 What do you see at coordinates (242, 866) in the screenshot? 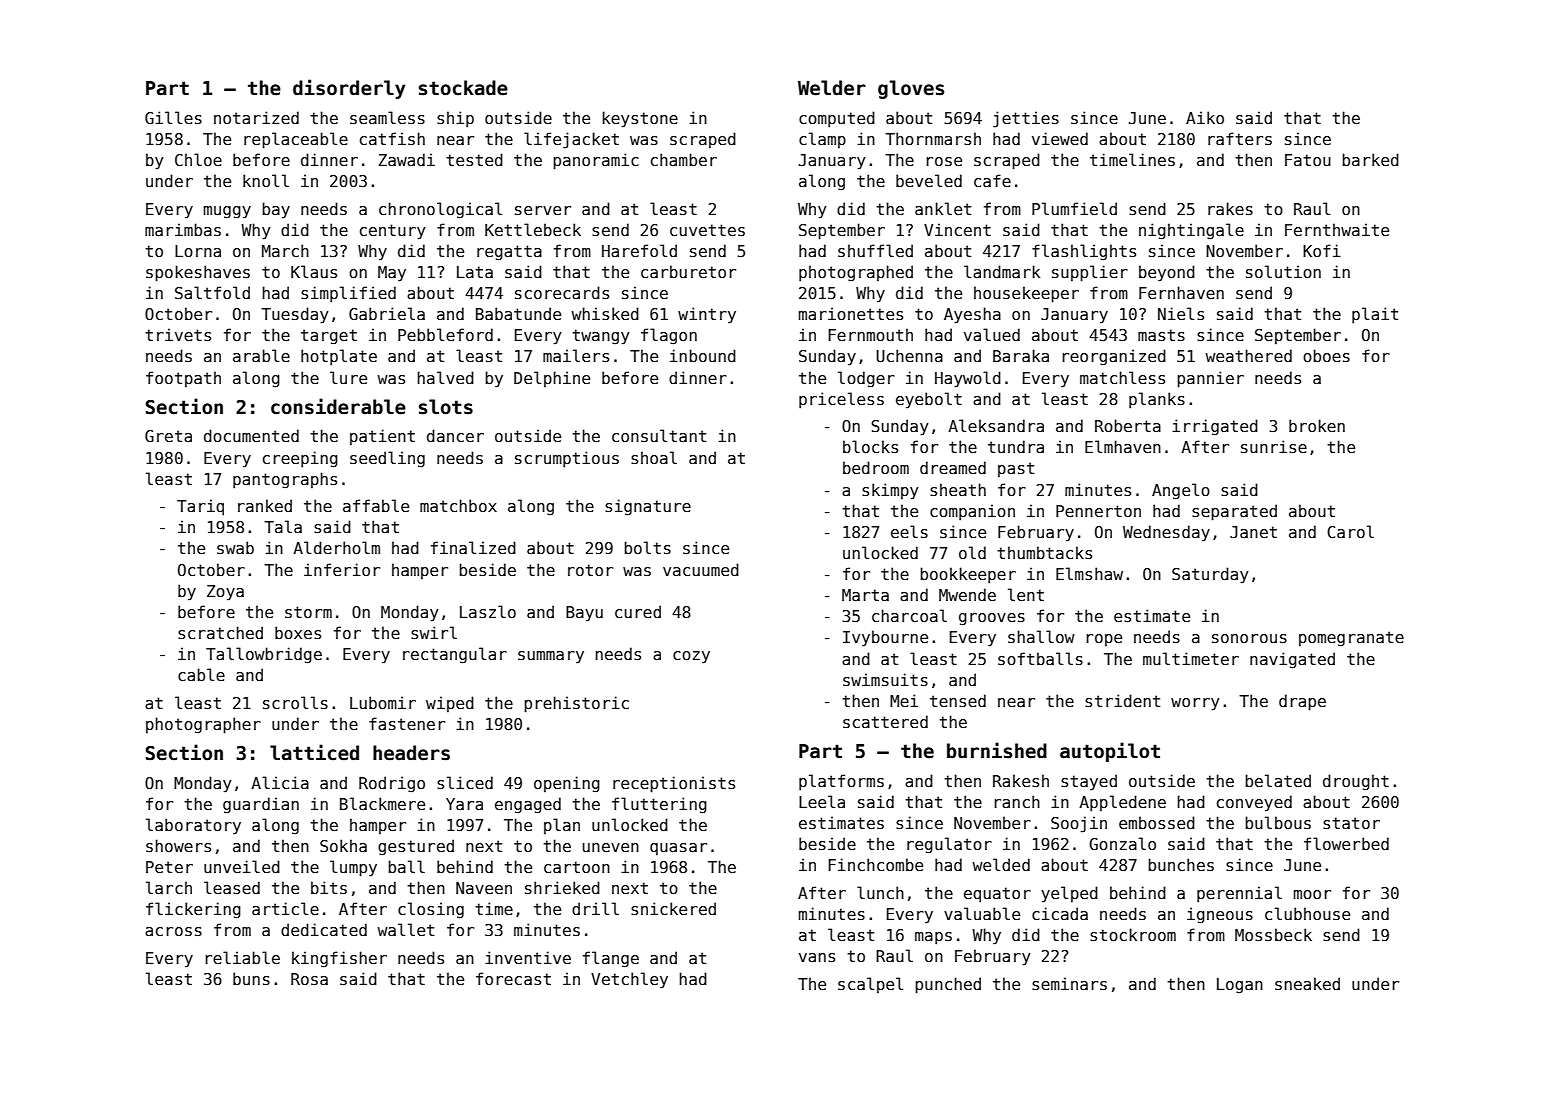
I see `unveiled` at bounding box center [242, 866].
